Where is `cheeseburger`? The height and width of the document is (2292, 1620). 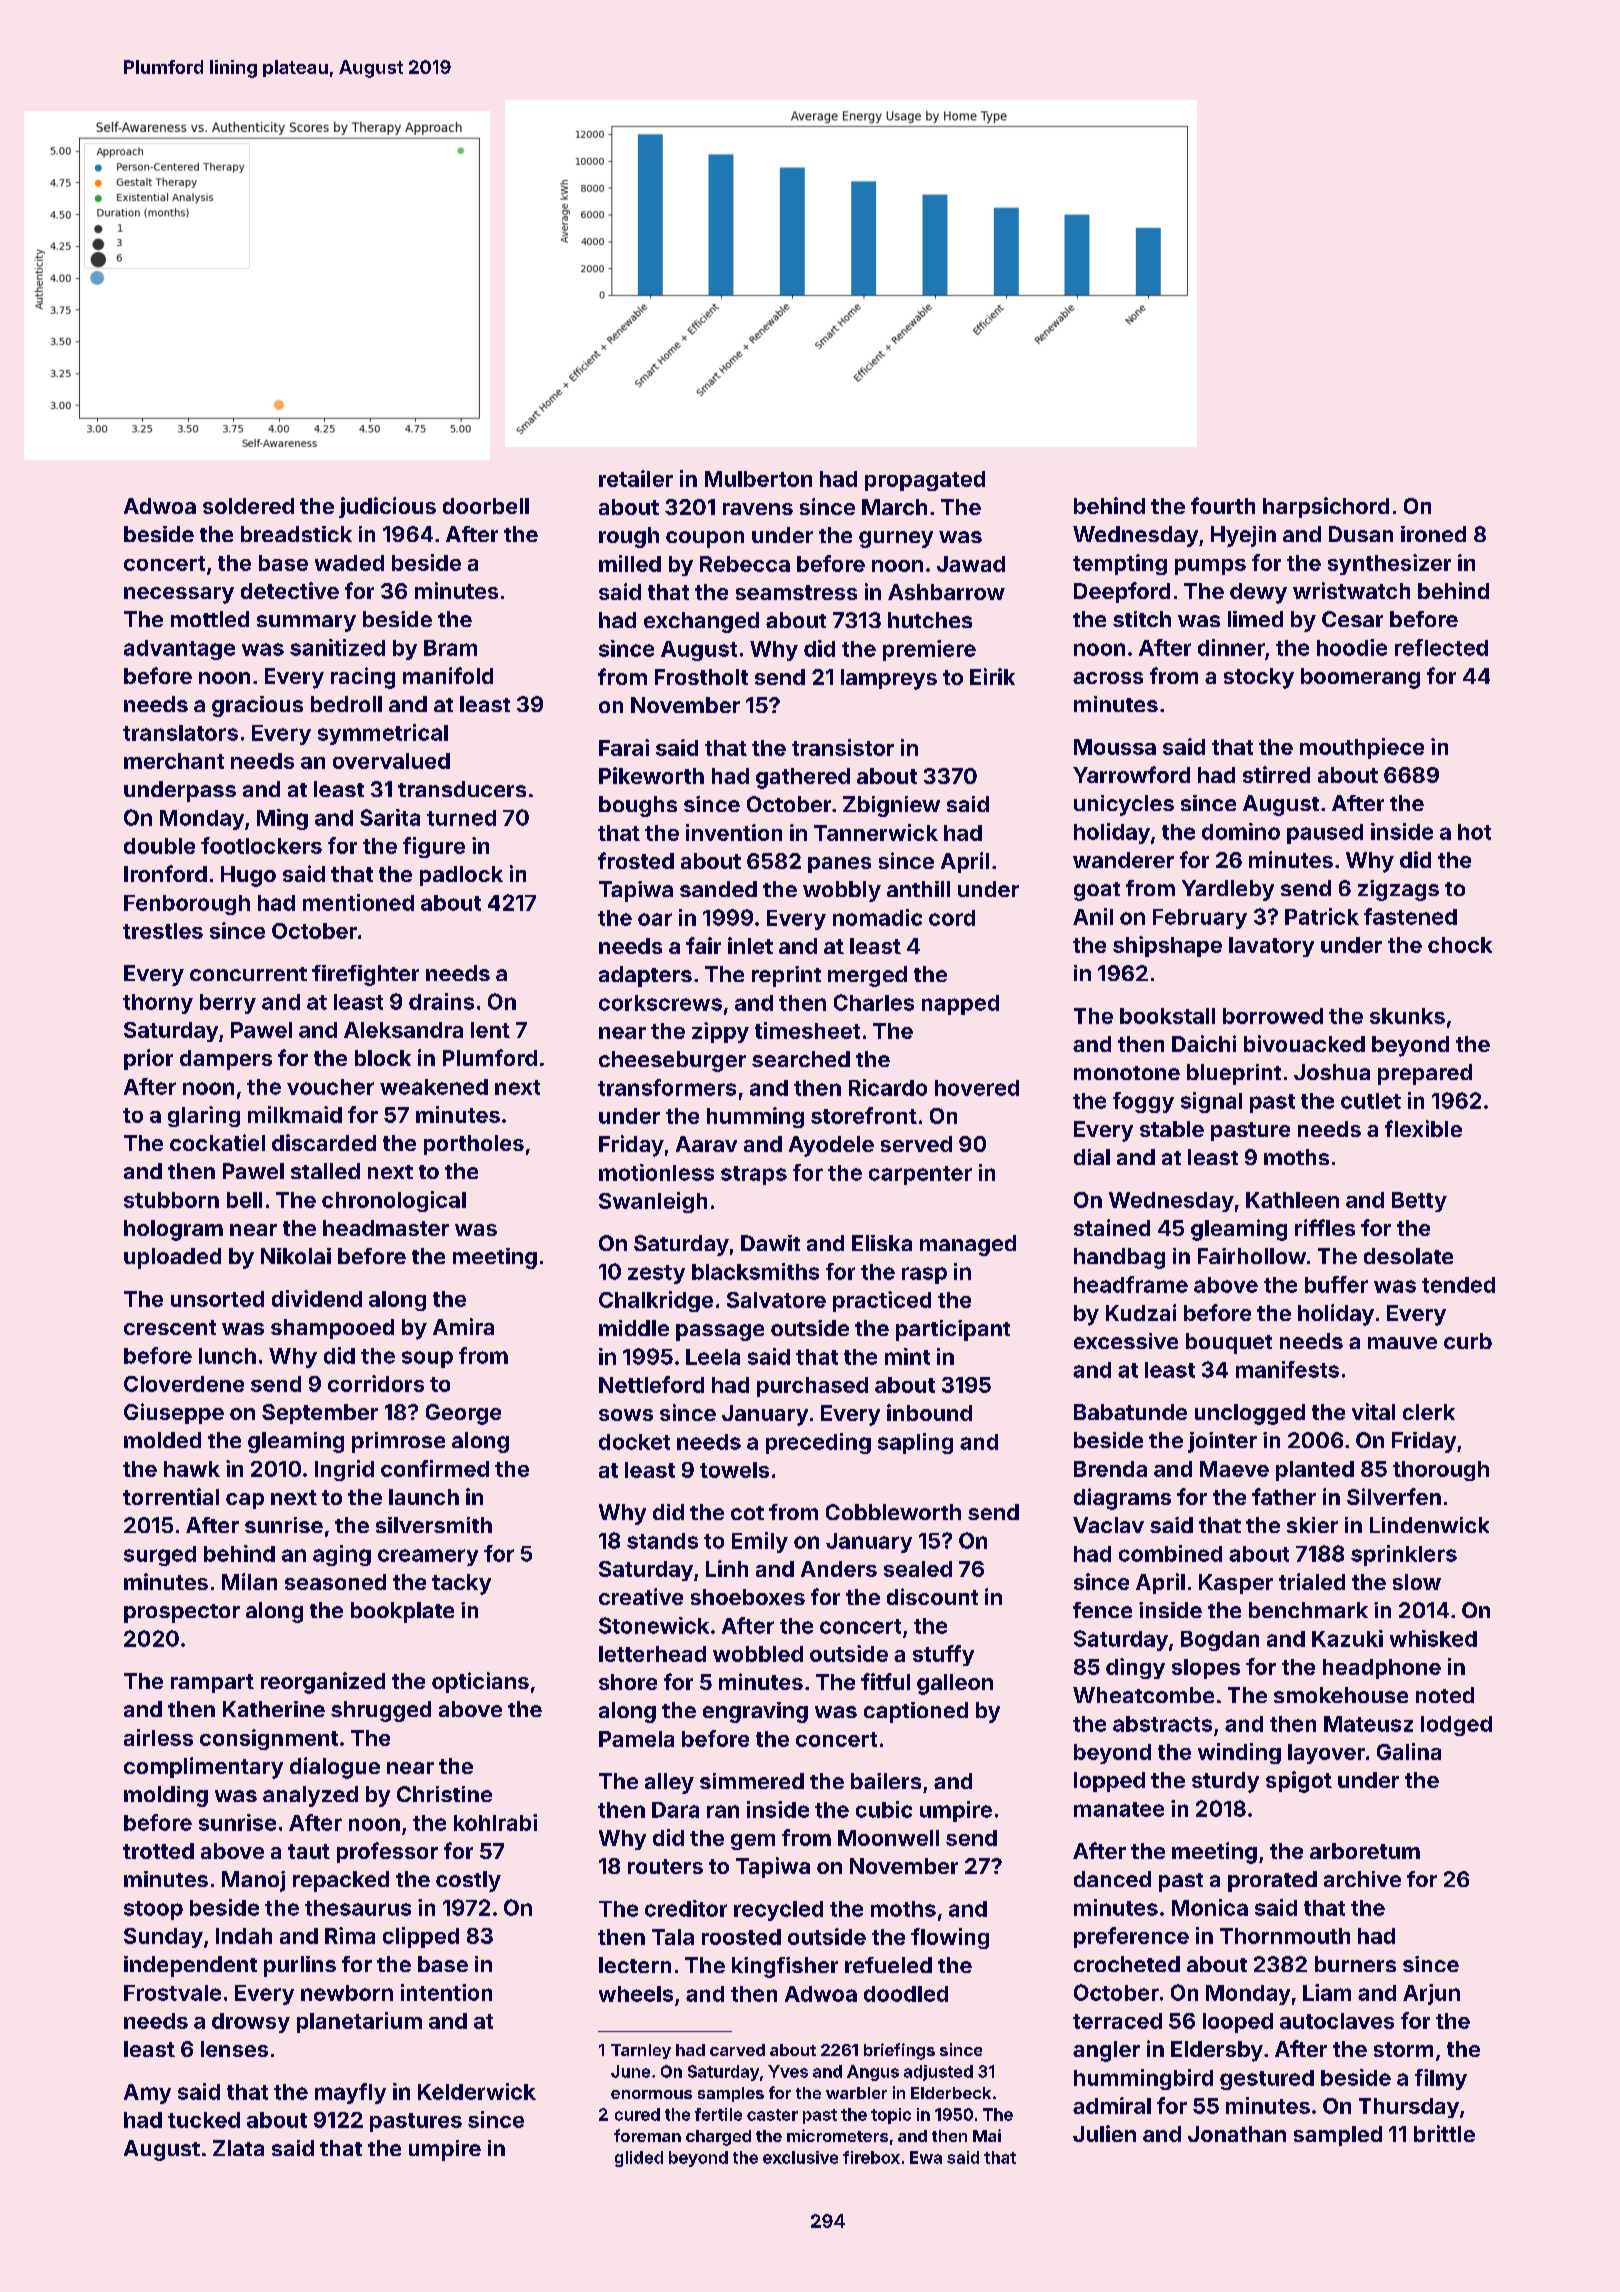 cheeseburger is located at coordinates (672, 1061).
